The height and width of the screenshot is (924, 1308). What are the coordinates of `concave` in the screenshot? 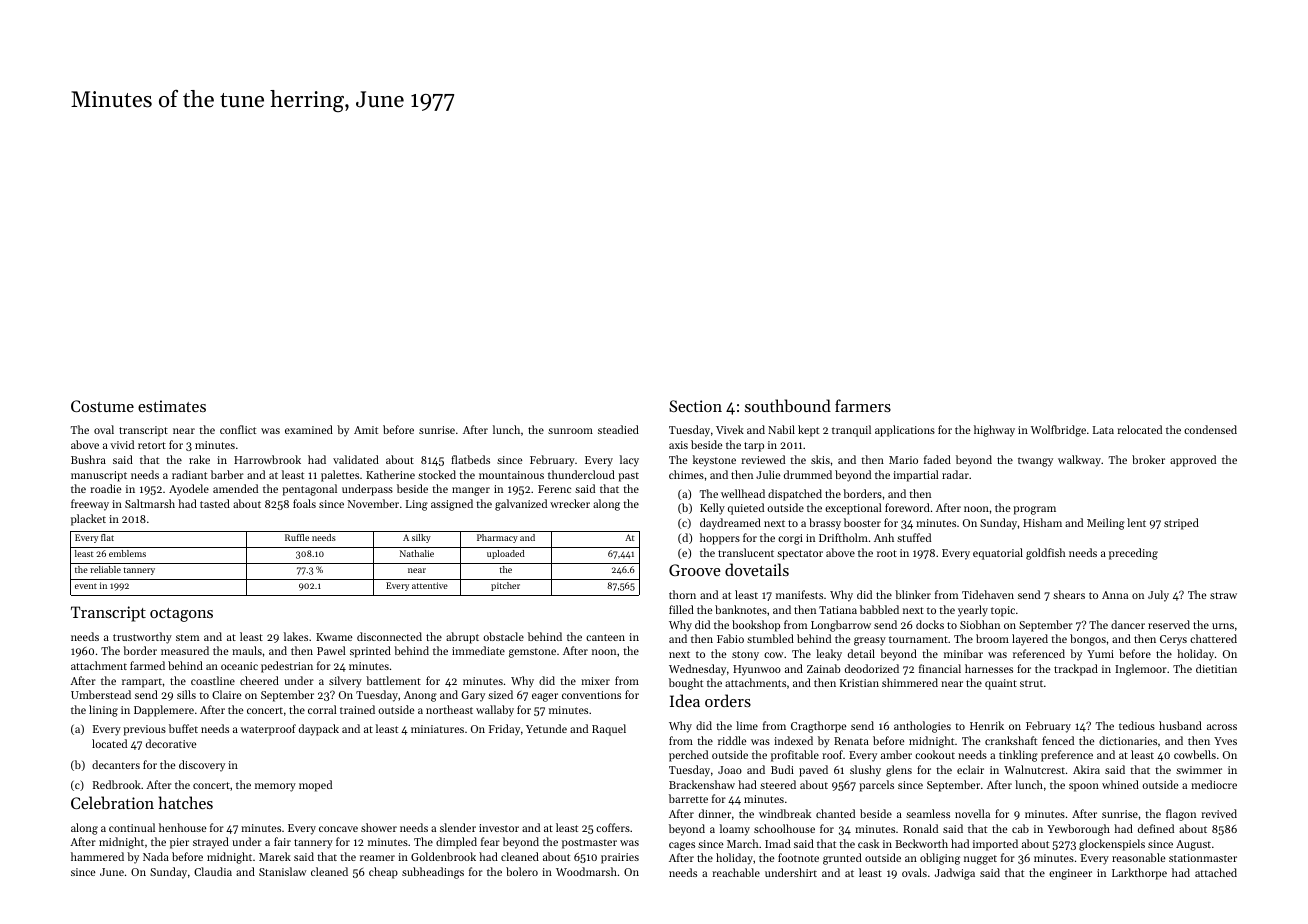 It's located at (338, 829).
